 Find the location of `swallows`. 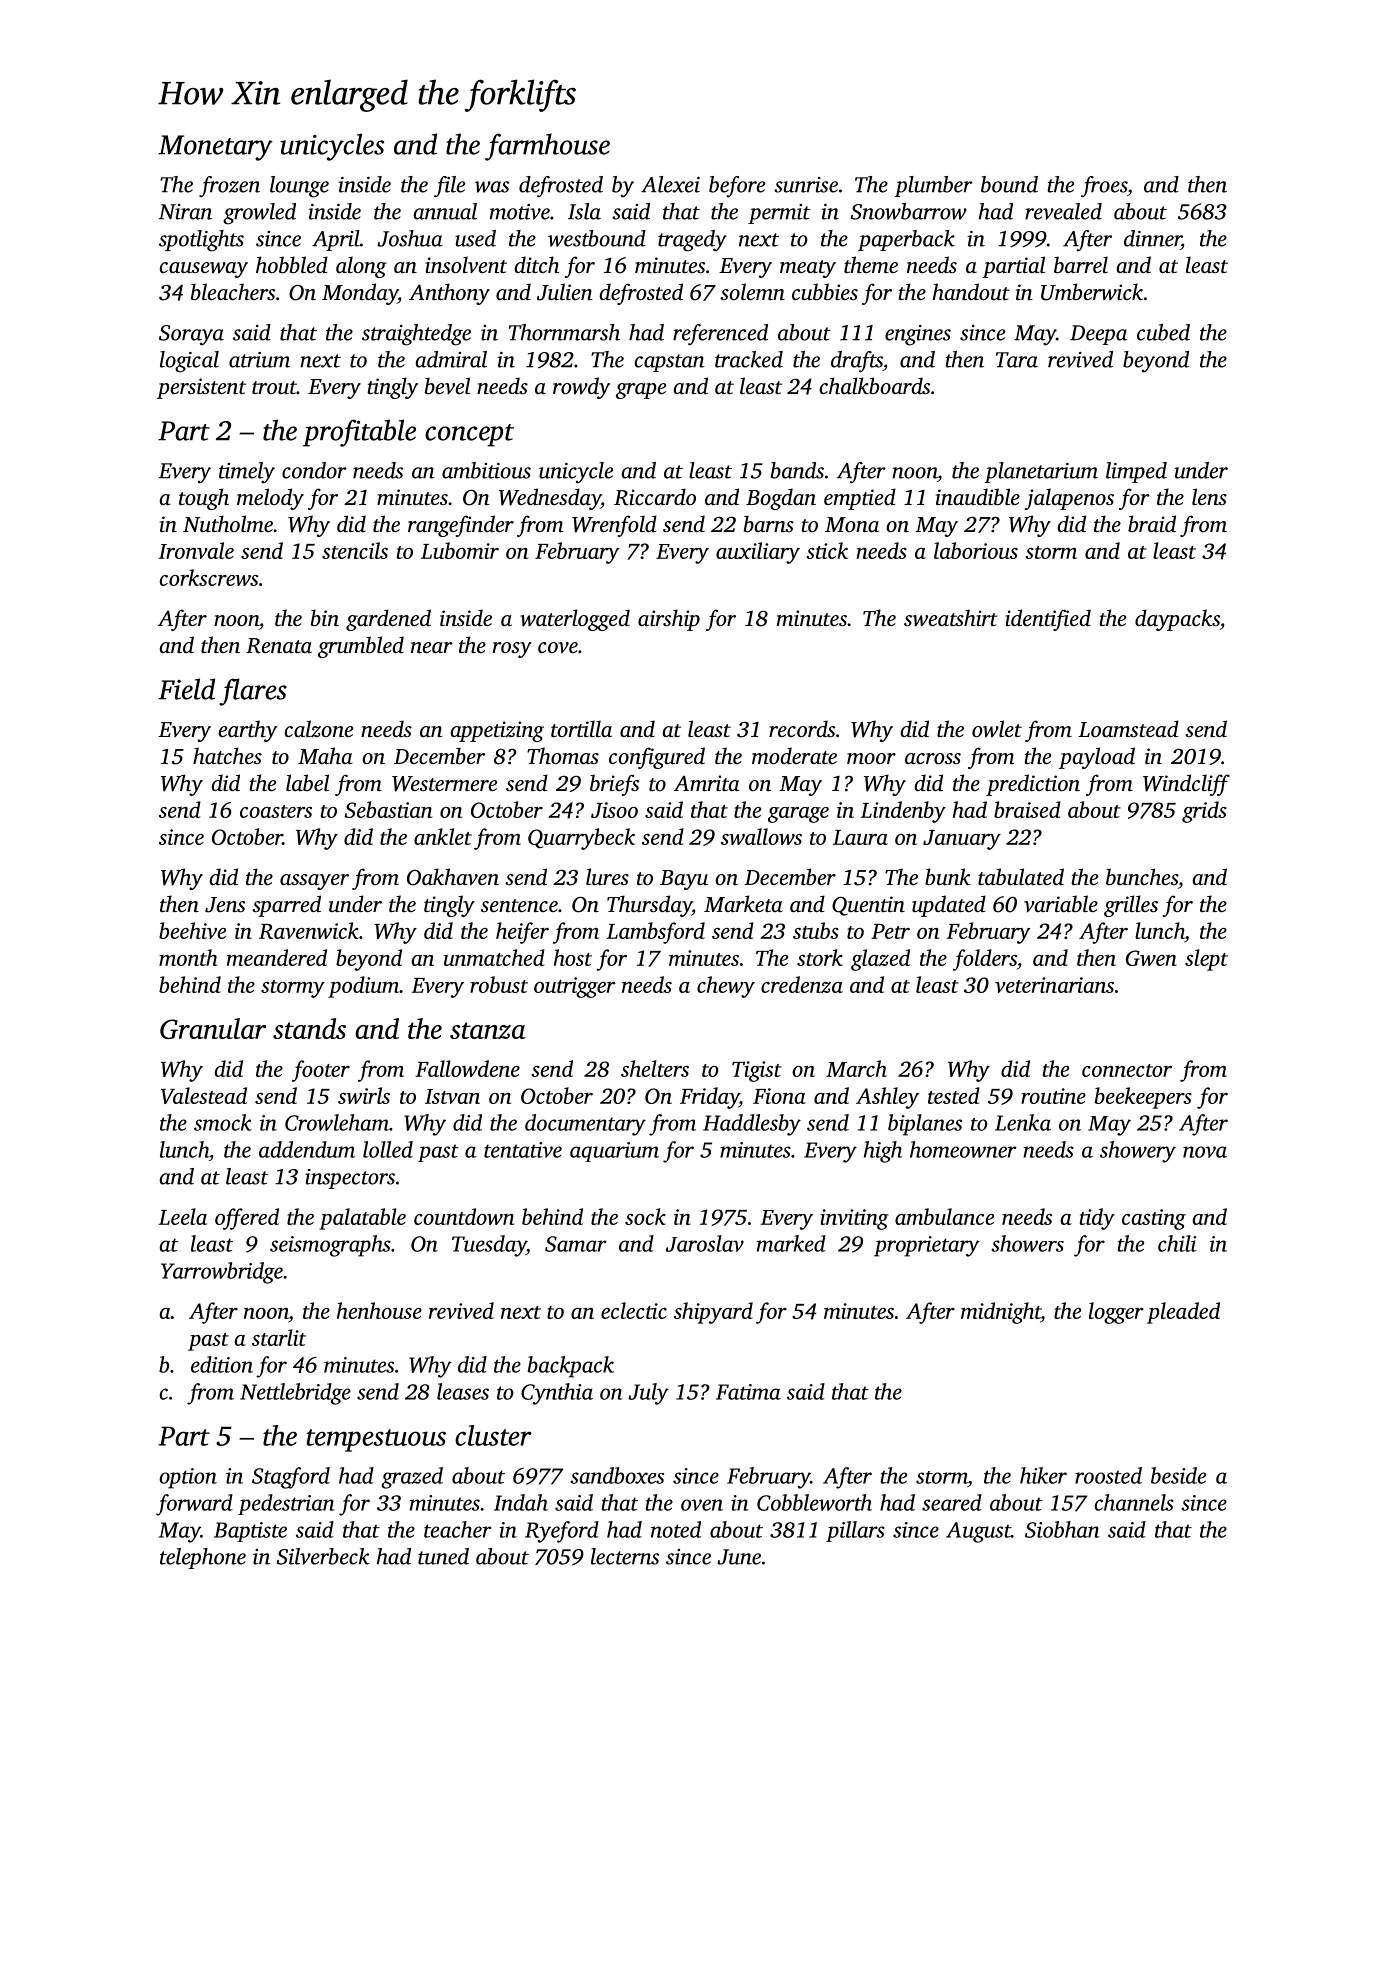

swallows is located at coordinates (761, 836).
